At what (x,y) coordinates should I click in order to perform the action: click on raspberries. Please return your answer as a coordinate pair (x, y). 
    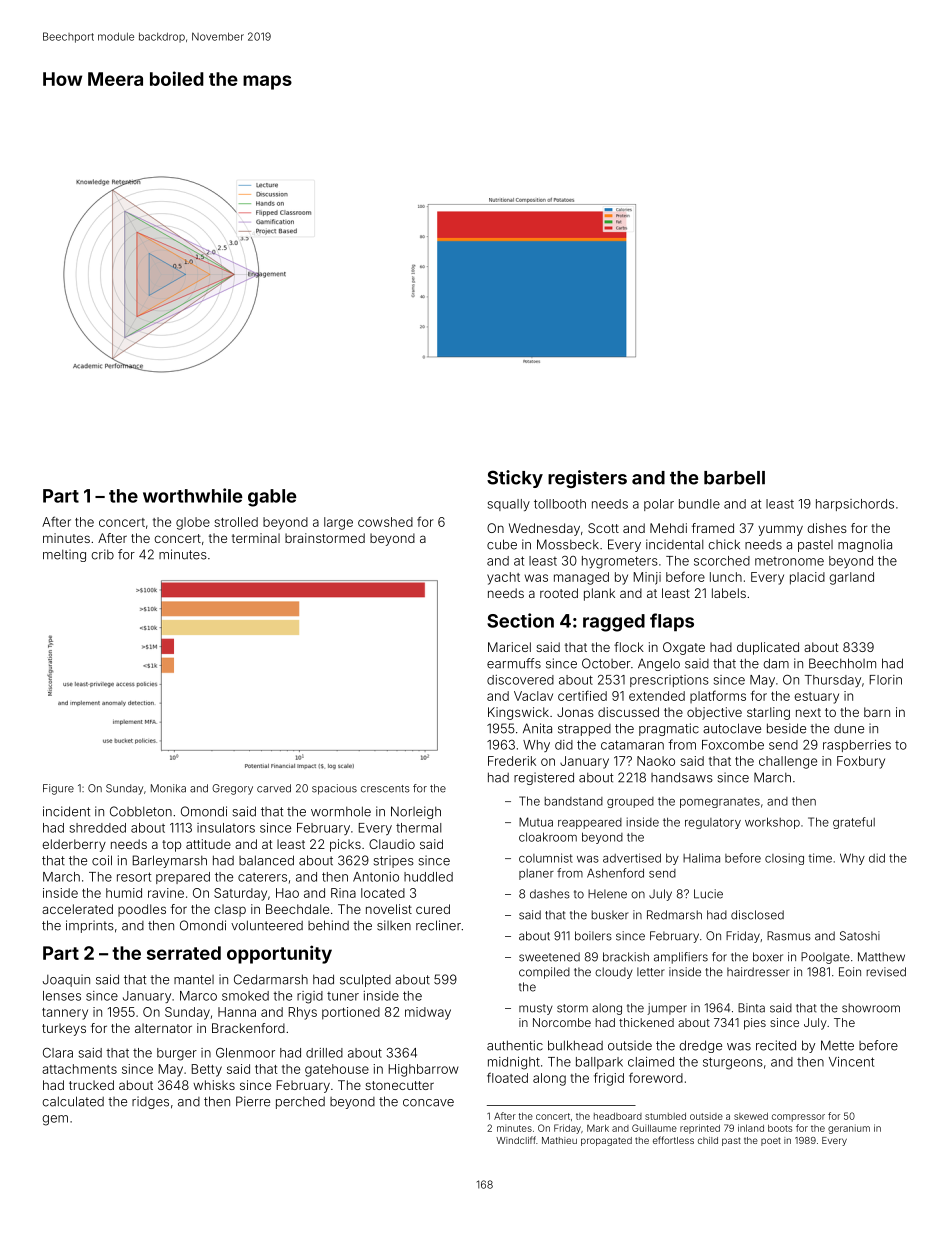
    Looking at the image, I should click on (857, 746).
